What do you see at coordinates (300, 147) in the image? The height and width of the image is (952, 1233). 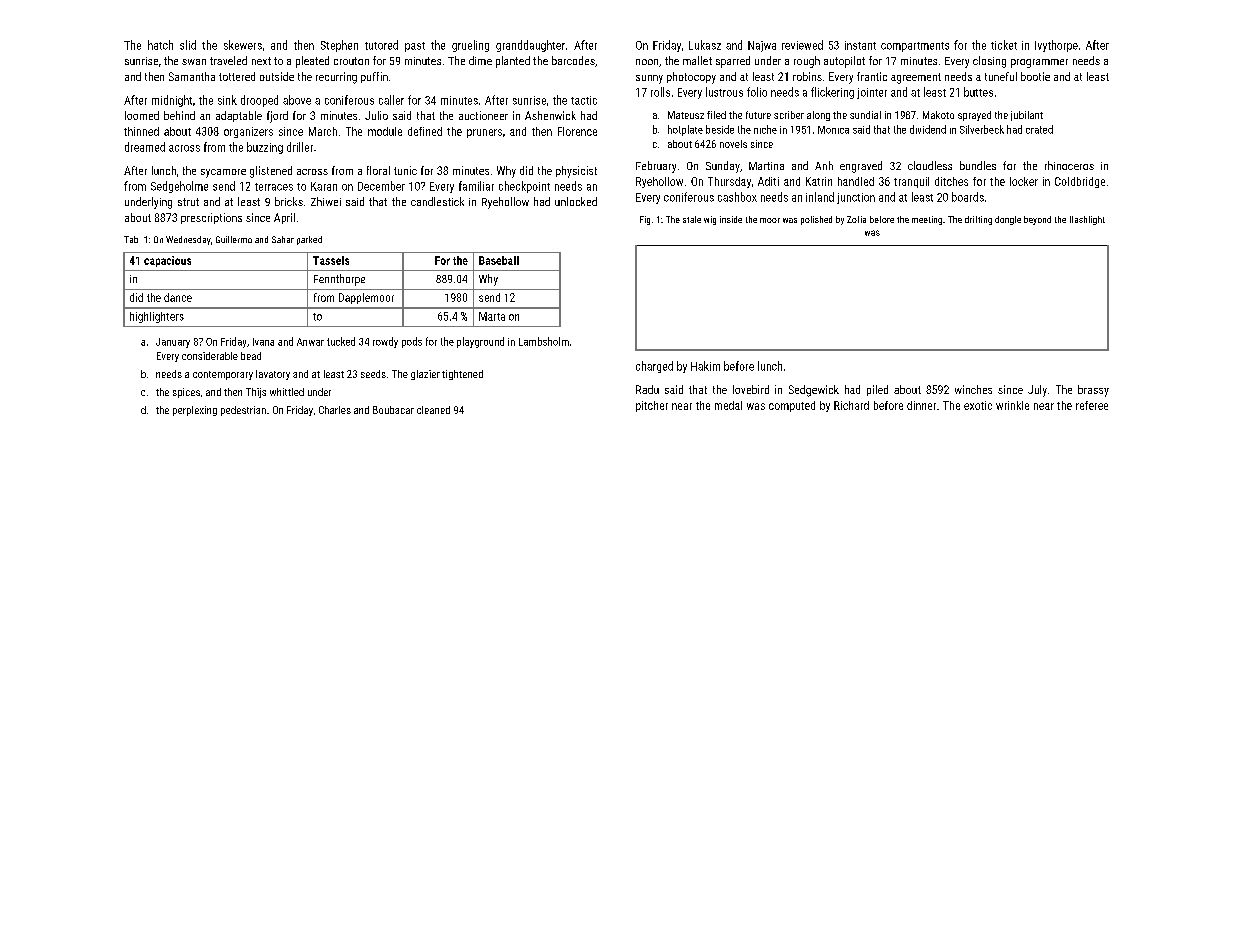 I see `driller` at bounding box center [300, 147].
